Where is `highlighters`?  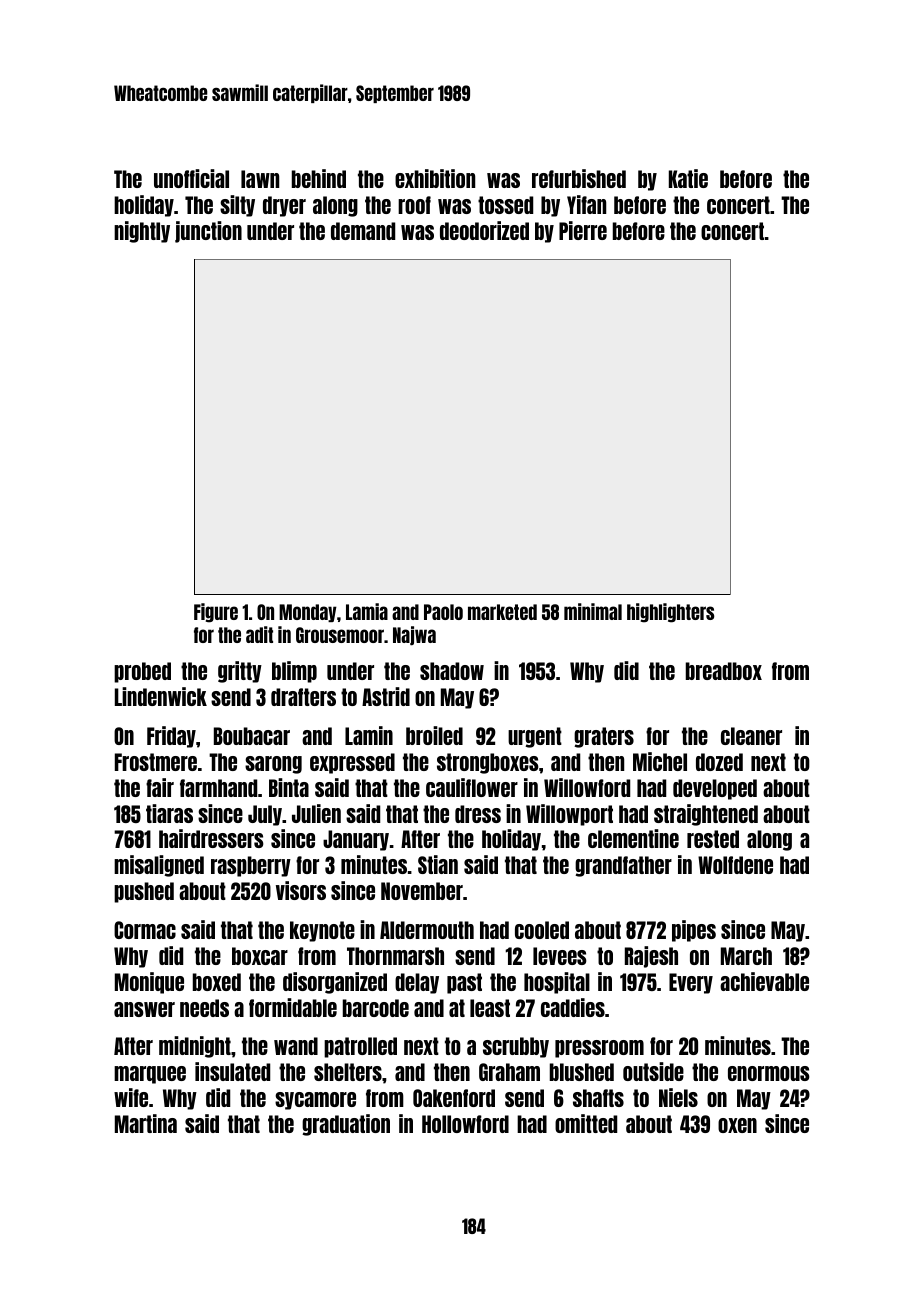 highlighters is located at coordinates (670, 613).
